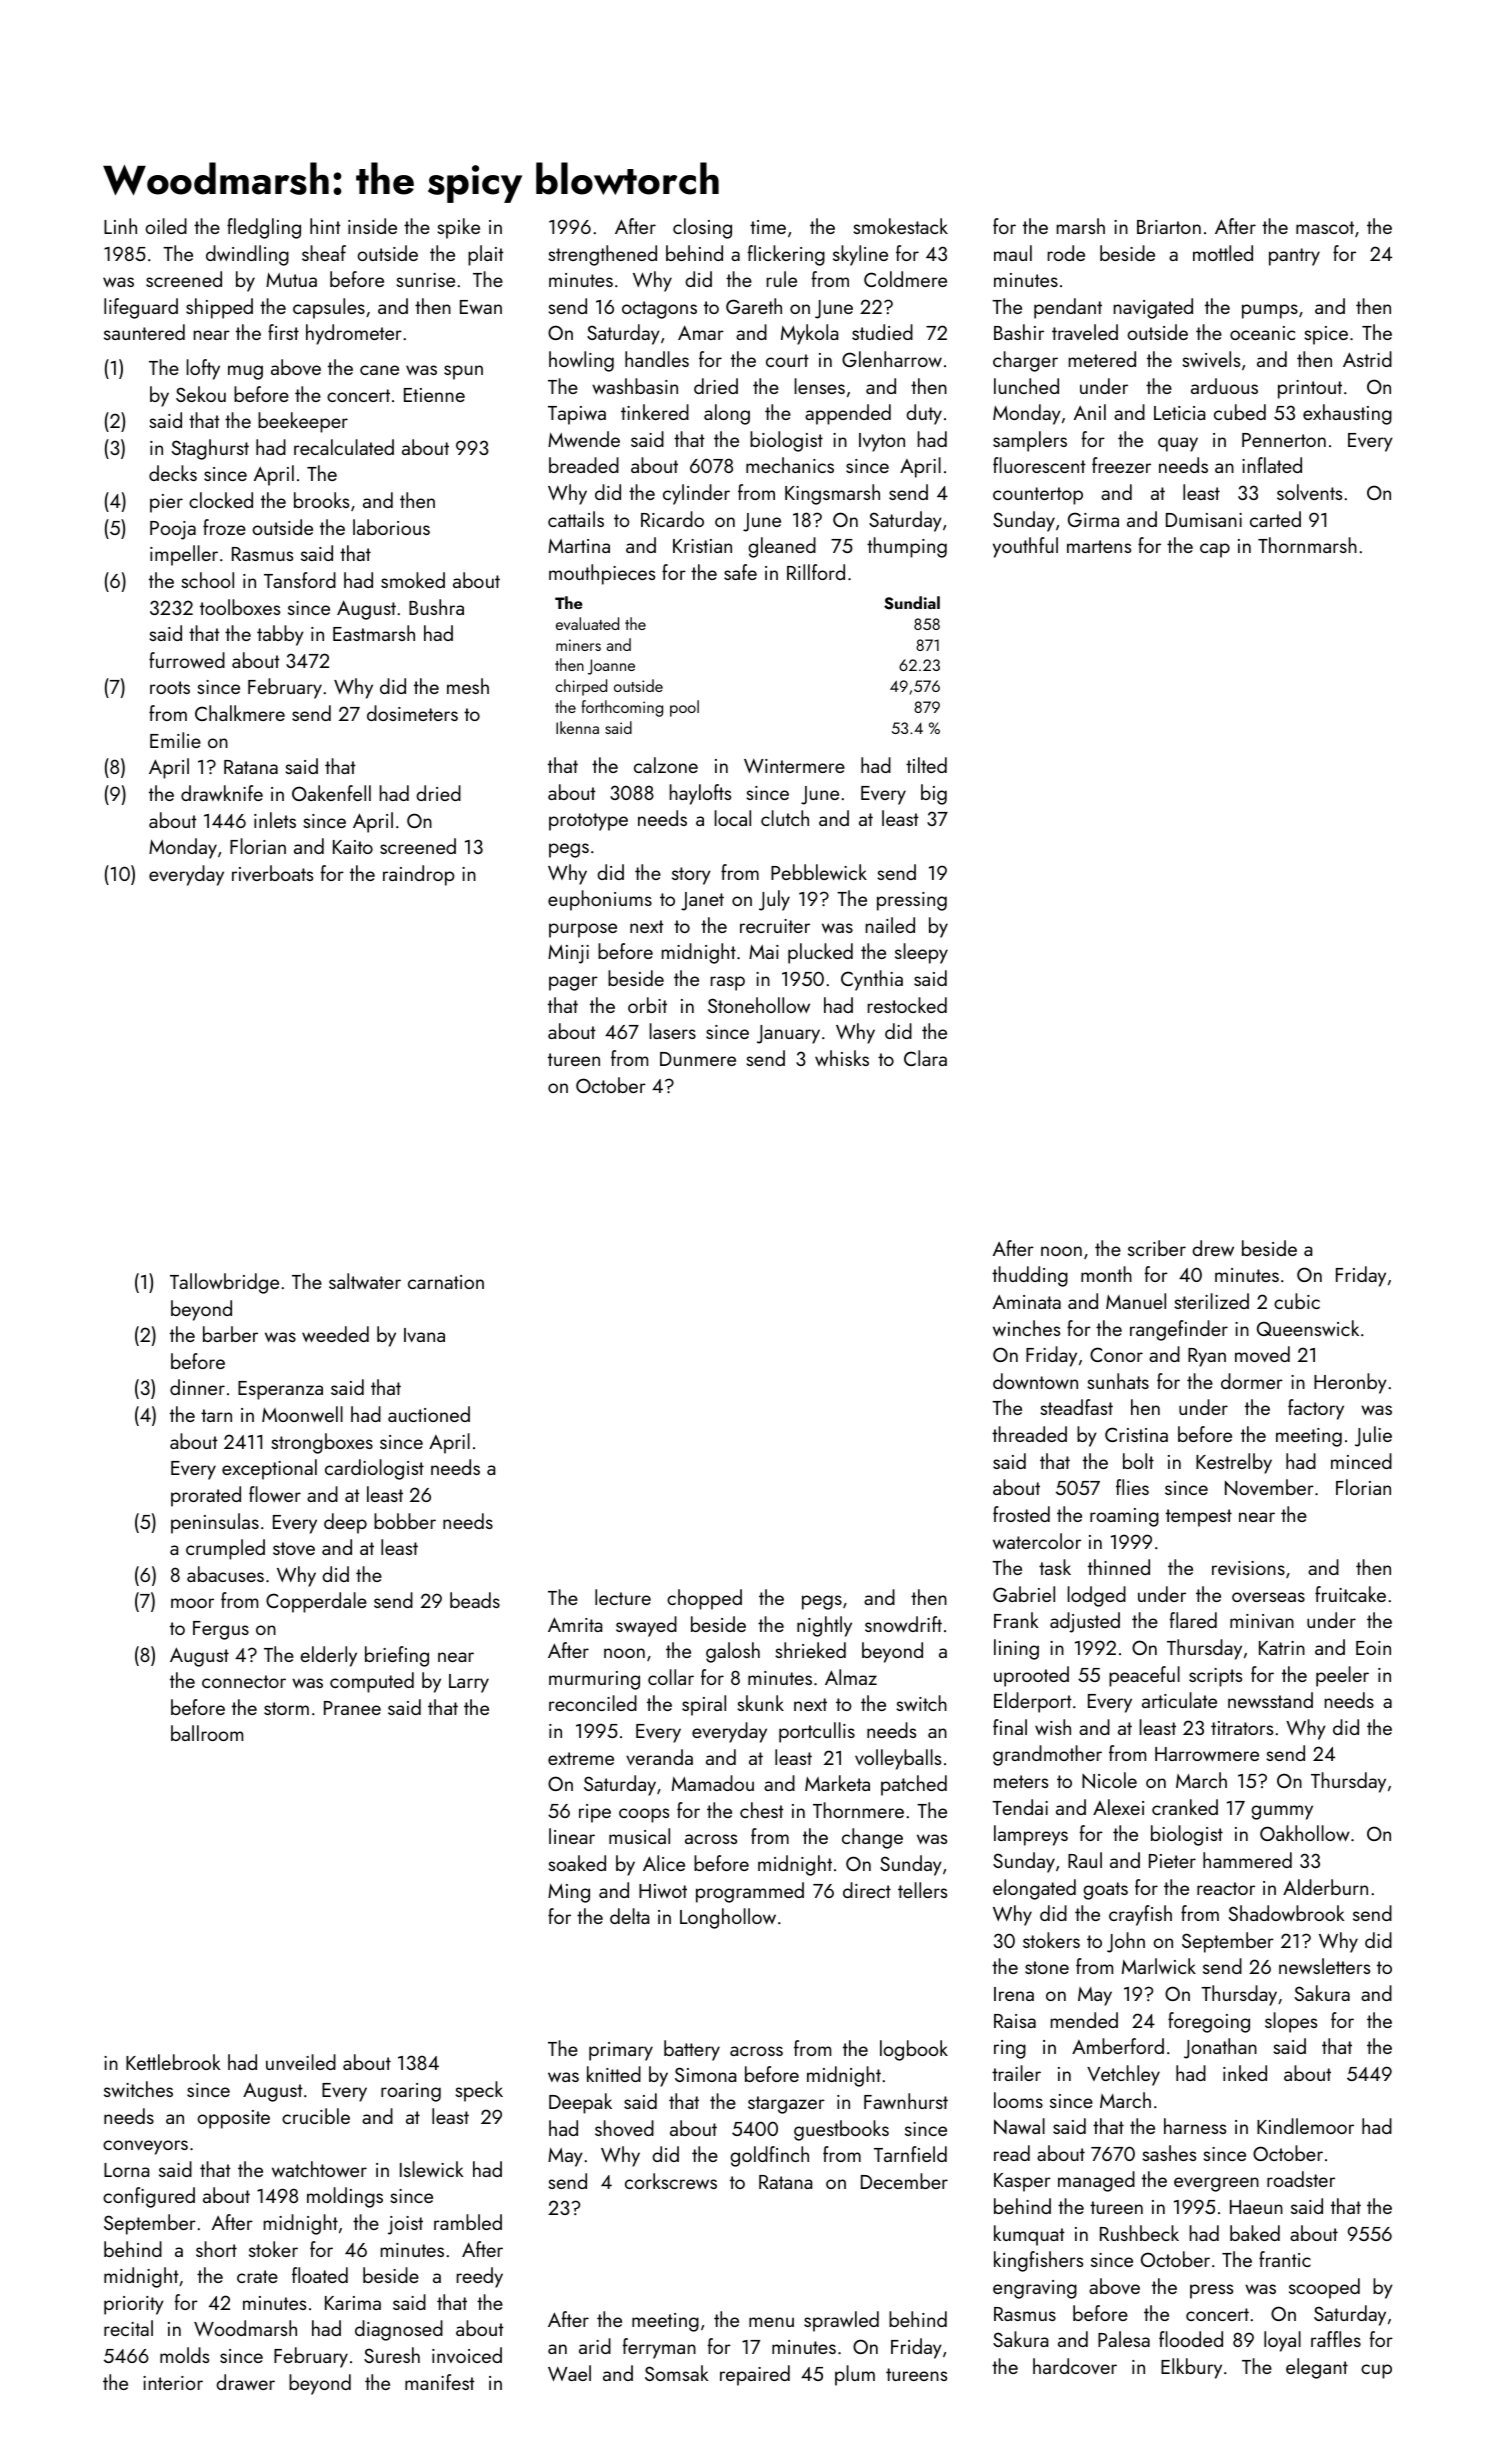 This page has width=1496, height=2464. I want to click on adjusted, so click(1085, 1622).
